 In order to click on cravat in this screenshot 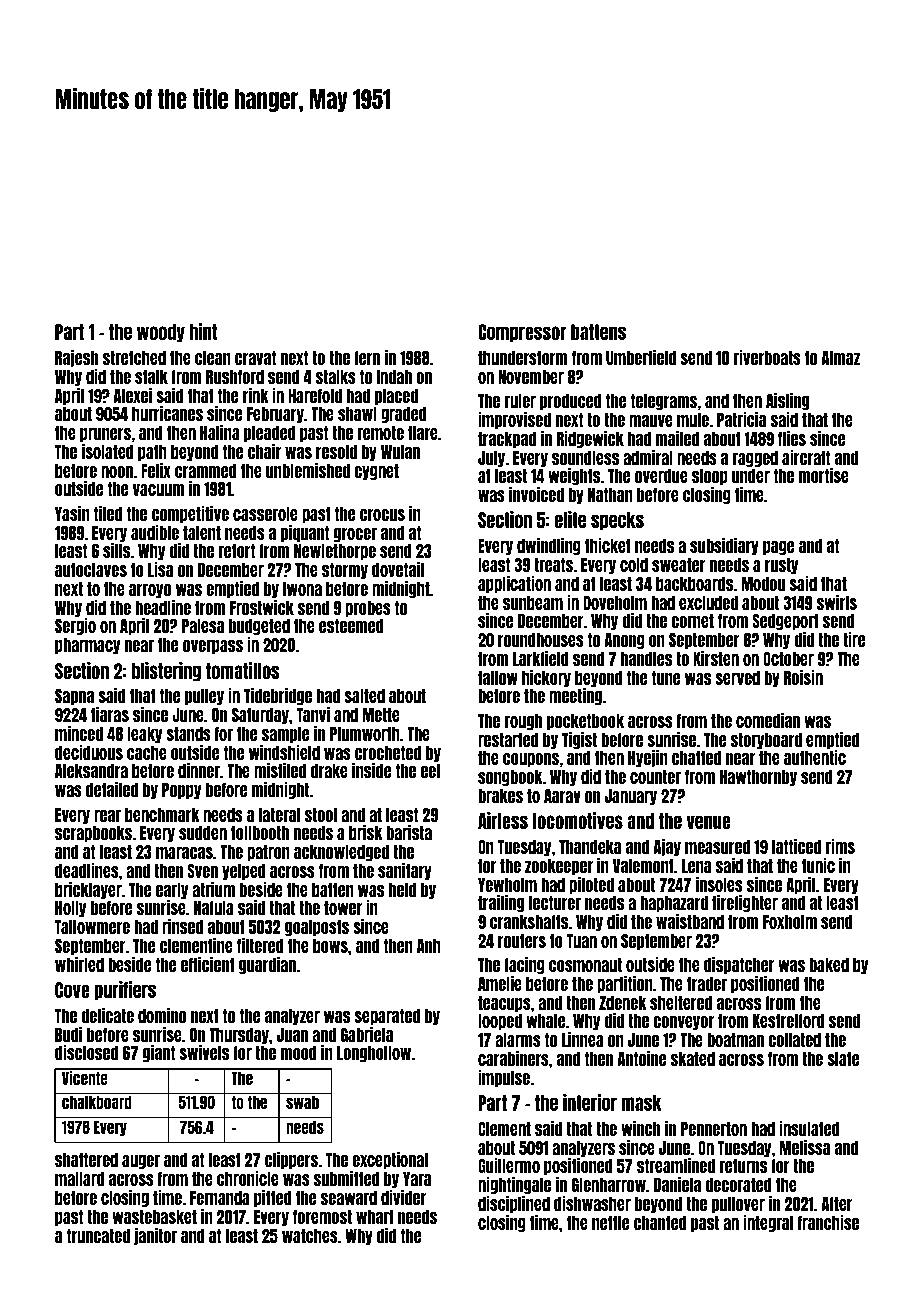, I will do `click(255, 358)`.
